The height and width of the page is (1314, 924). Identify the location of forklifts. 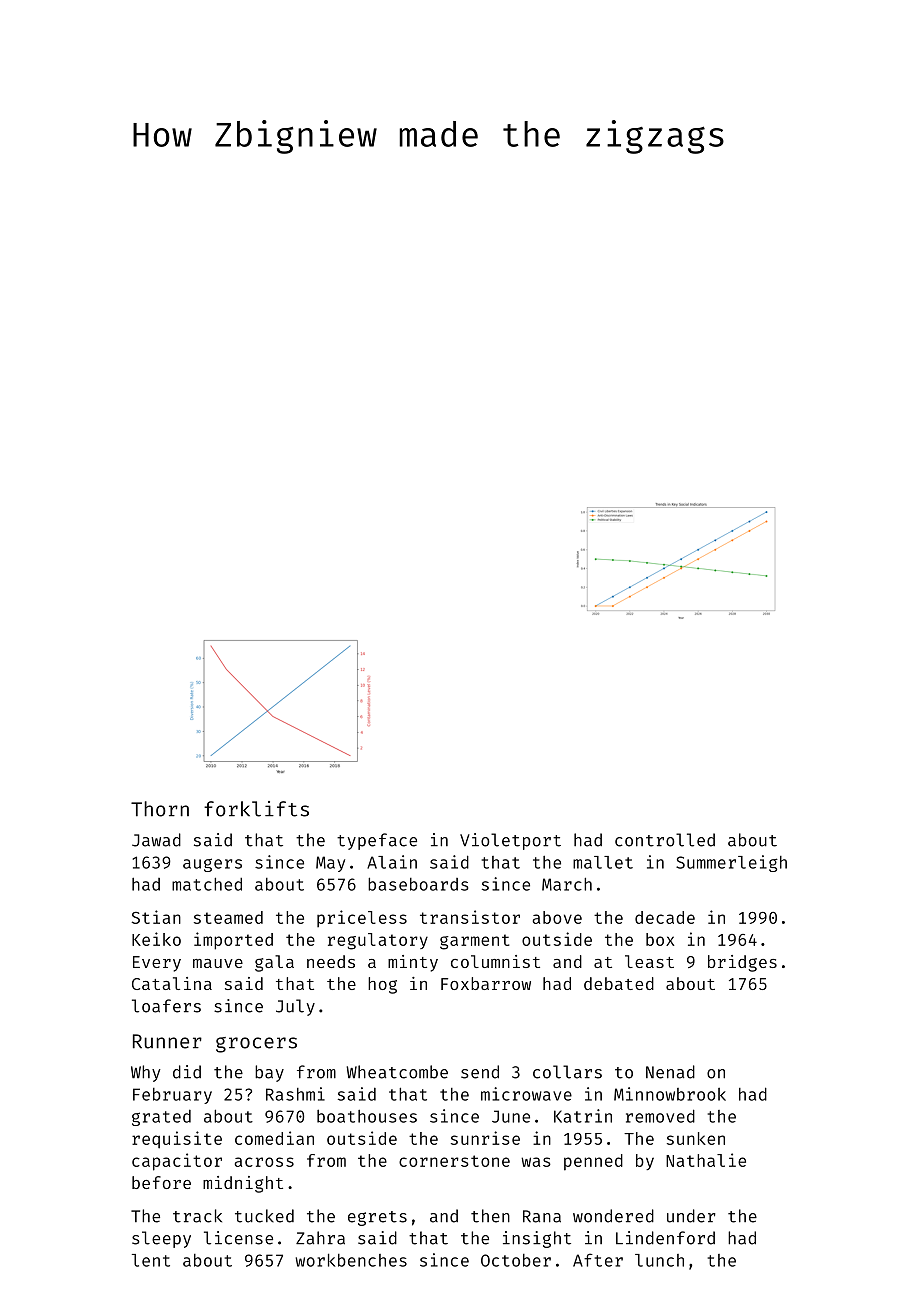
(256, 809).
